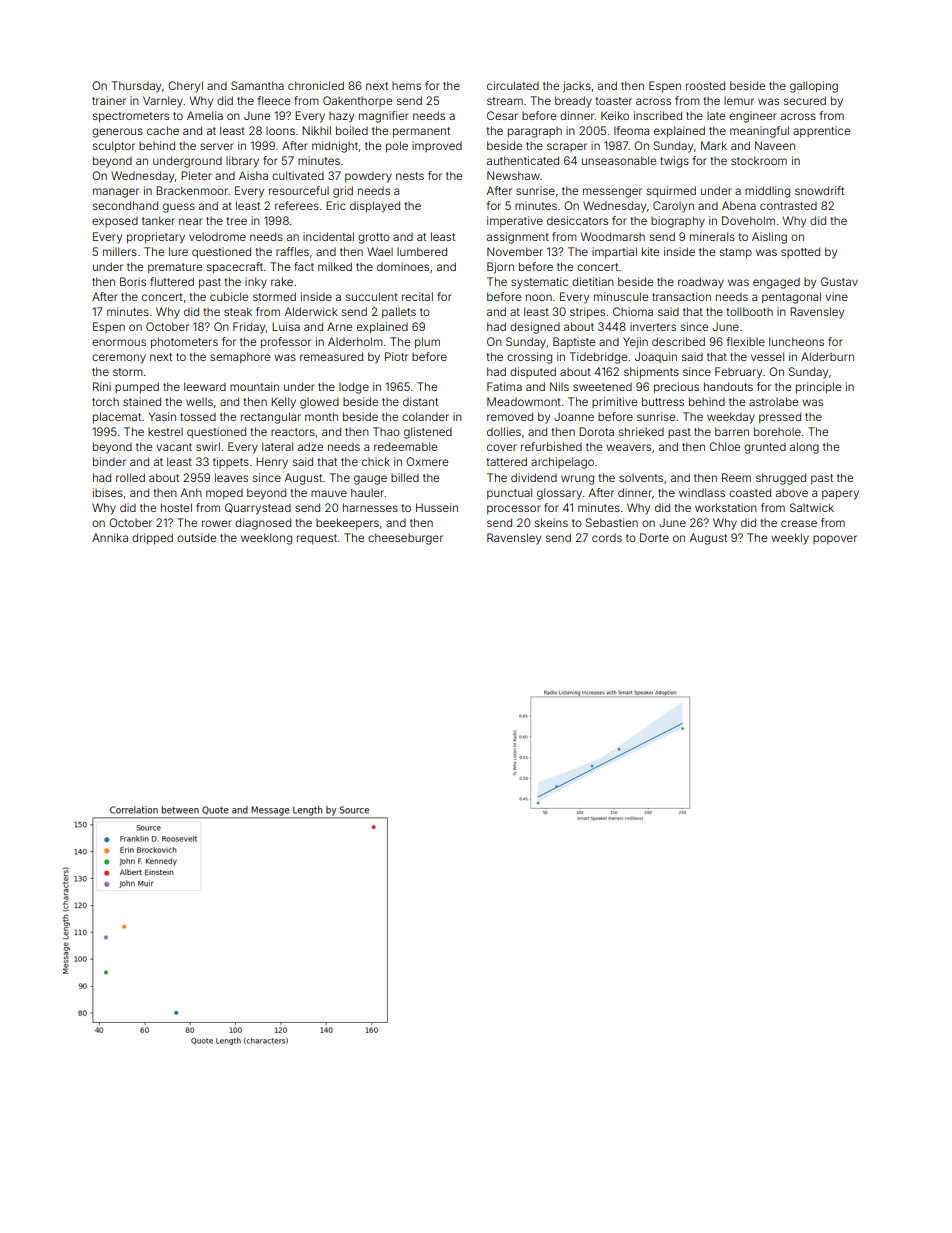 Image resolution: width=952 pixels, height=1233 pixels. What do you see at coordinates (509, 494) in the screenshot?
I see `punctual` at bounding box center [509, 494].
